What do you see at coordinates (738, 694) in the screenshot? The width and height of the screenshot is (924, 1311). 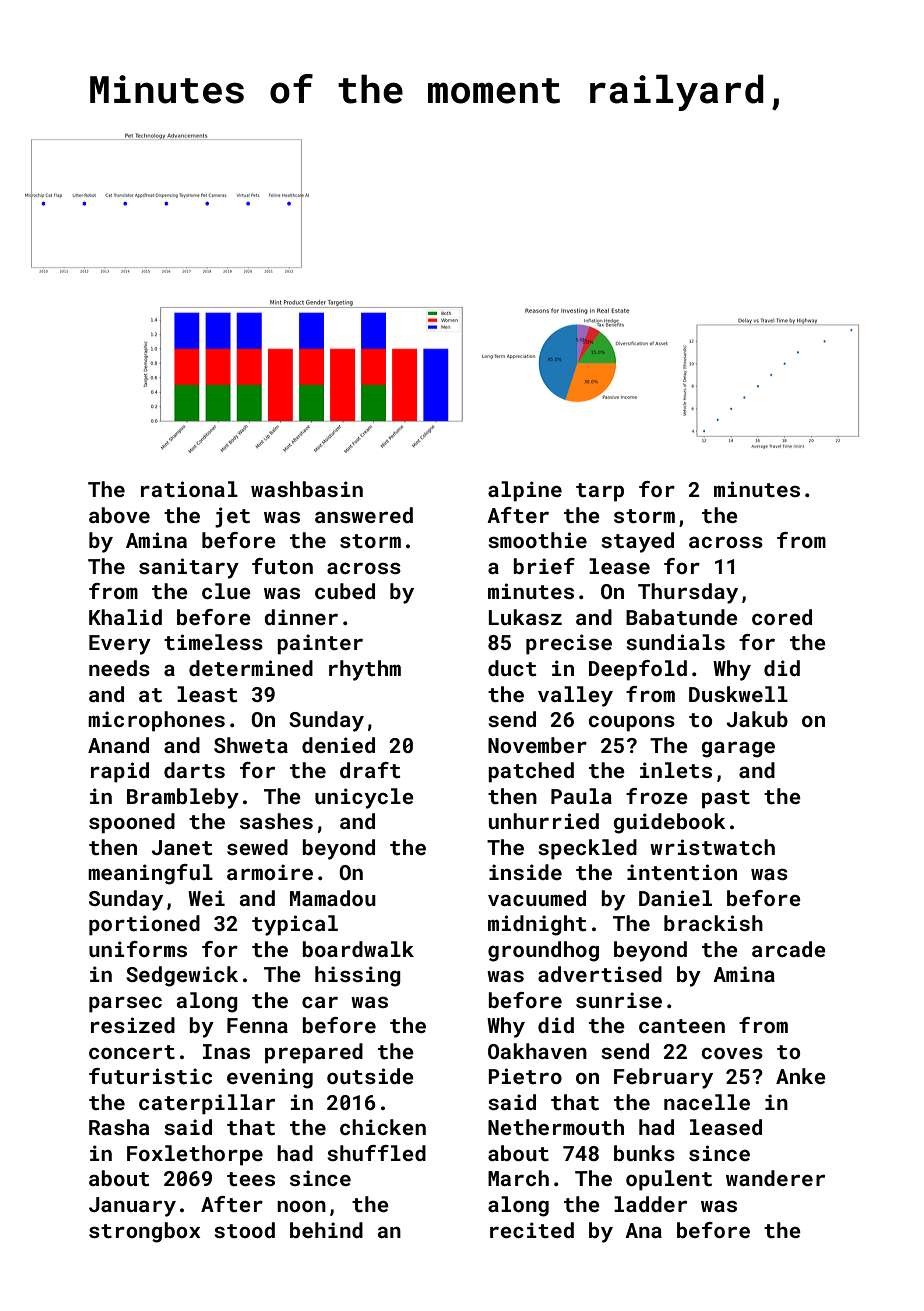 I see `Duskwell` at bounding box center [738, 694].
